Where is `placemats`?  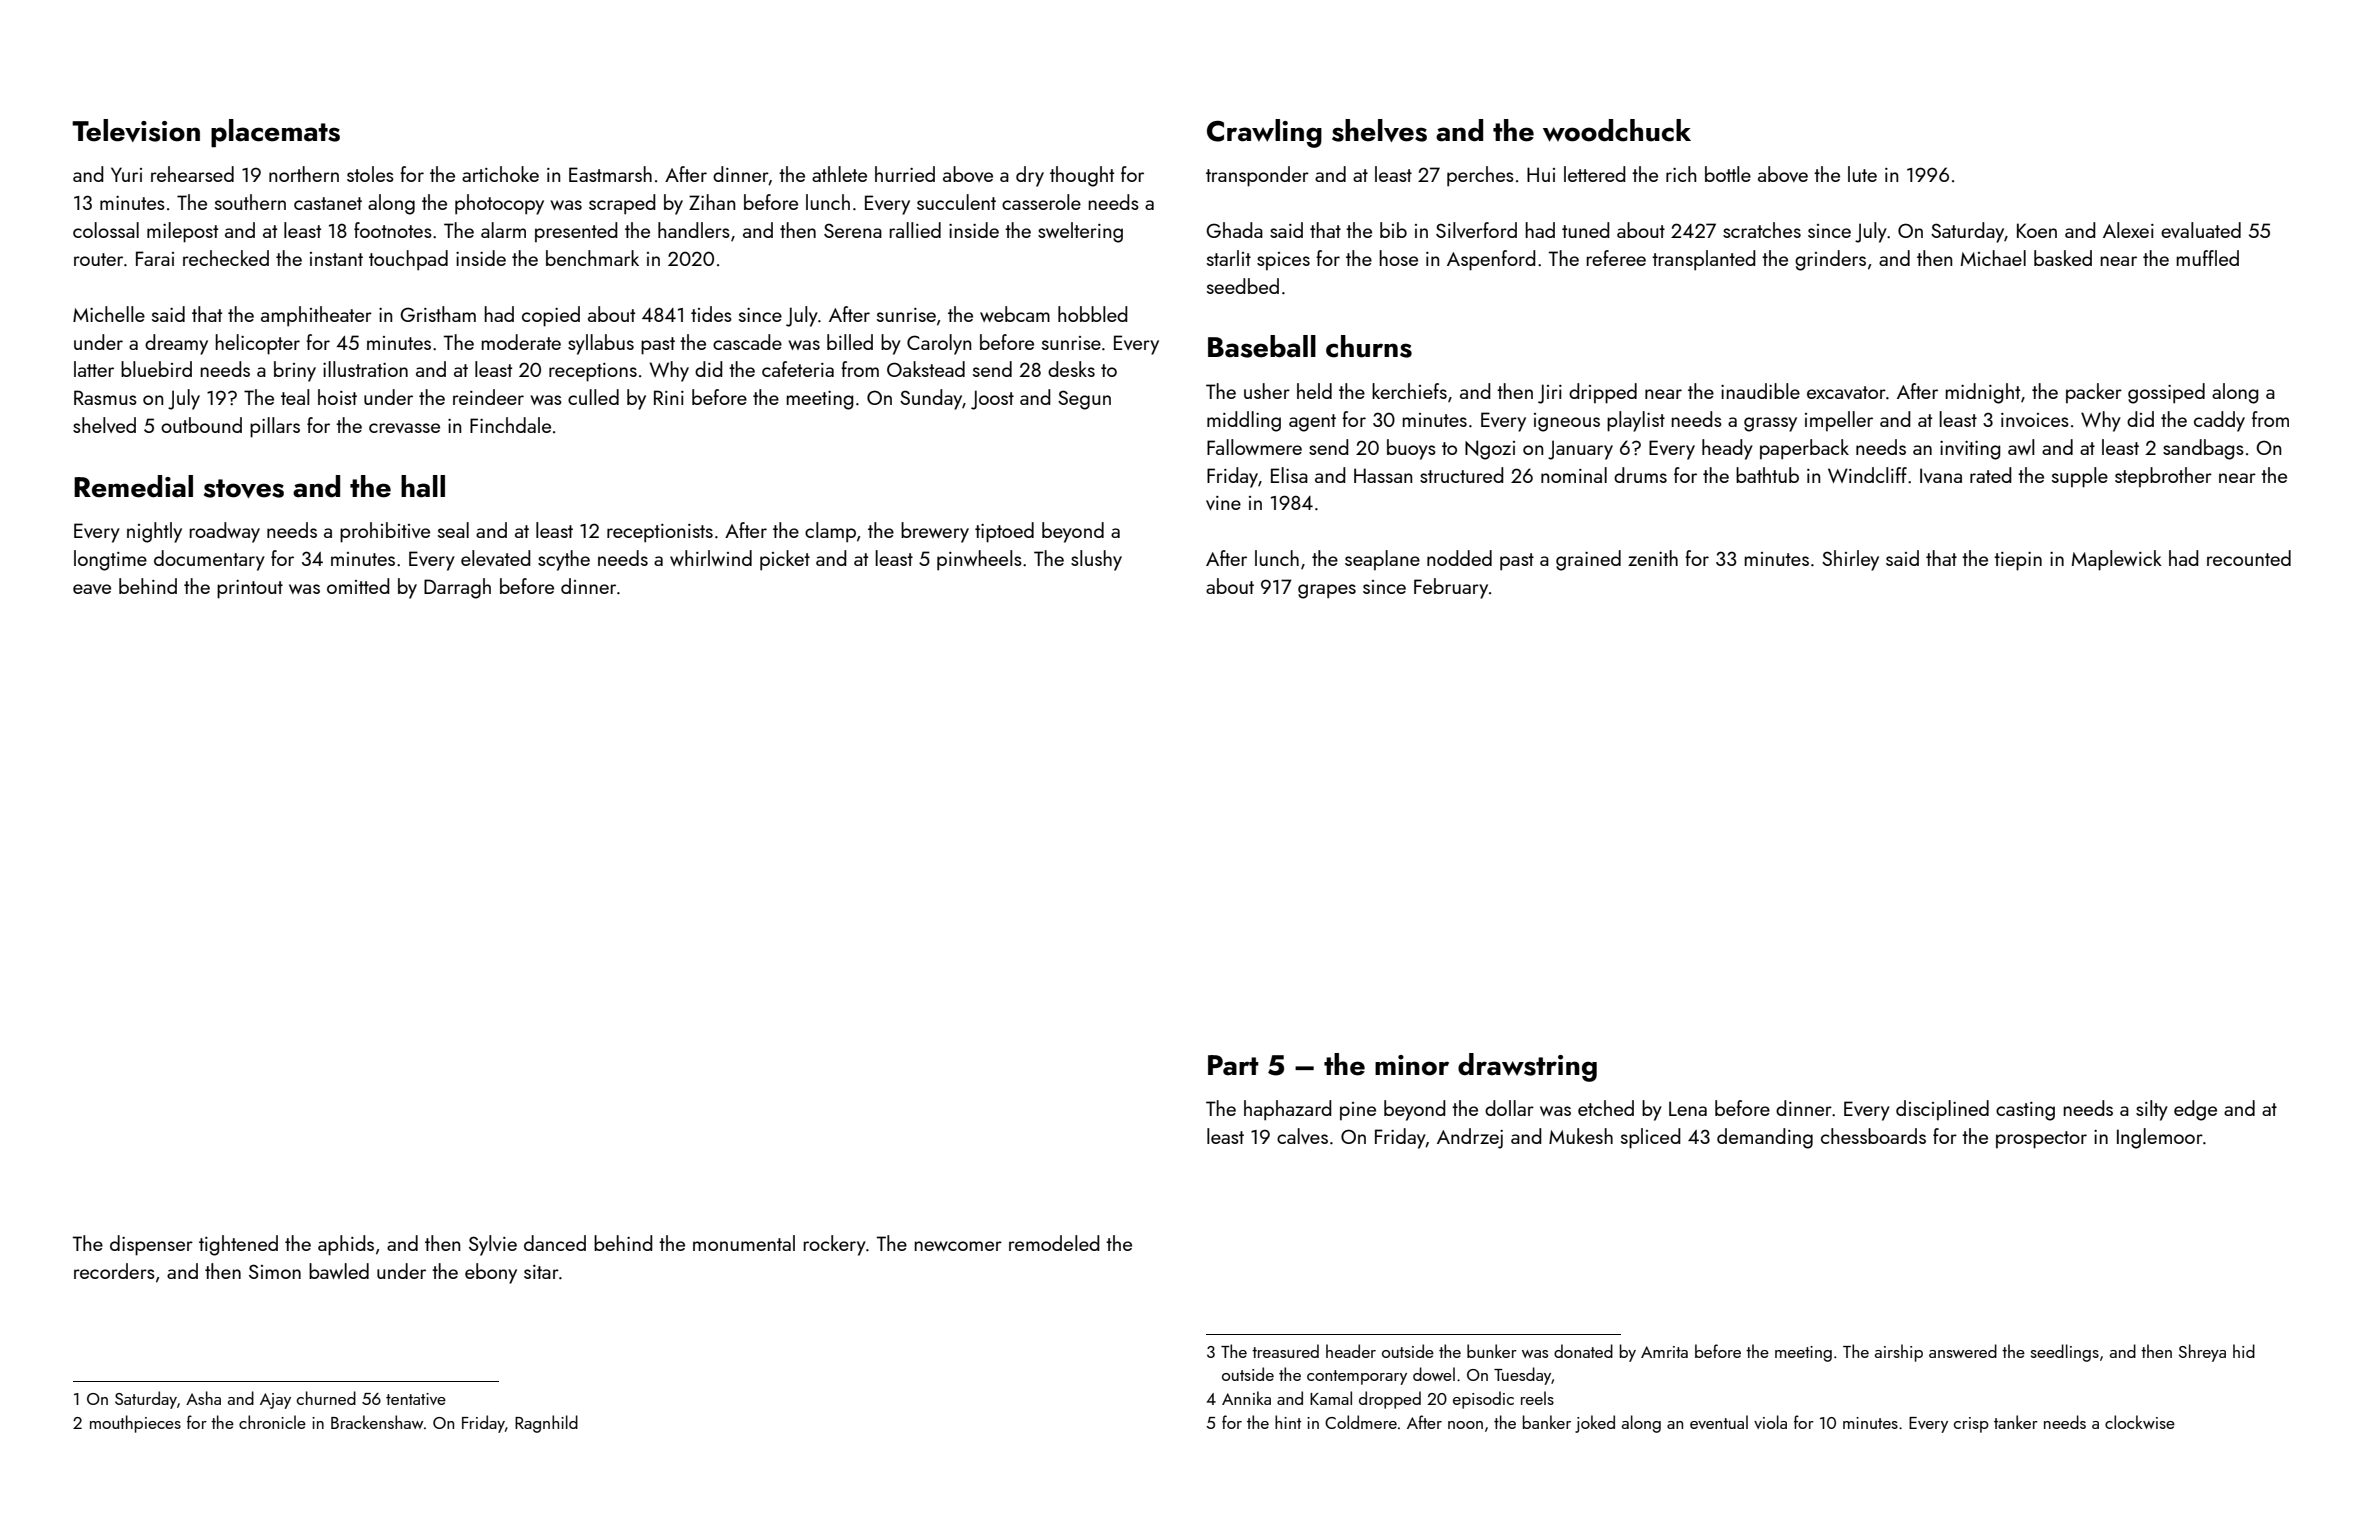
placemats is located at coordinates (275, 133).
